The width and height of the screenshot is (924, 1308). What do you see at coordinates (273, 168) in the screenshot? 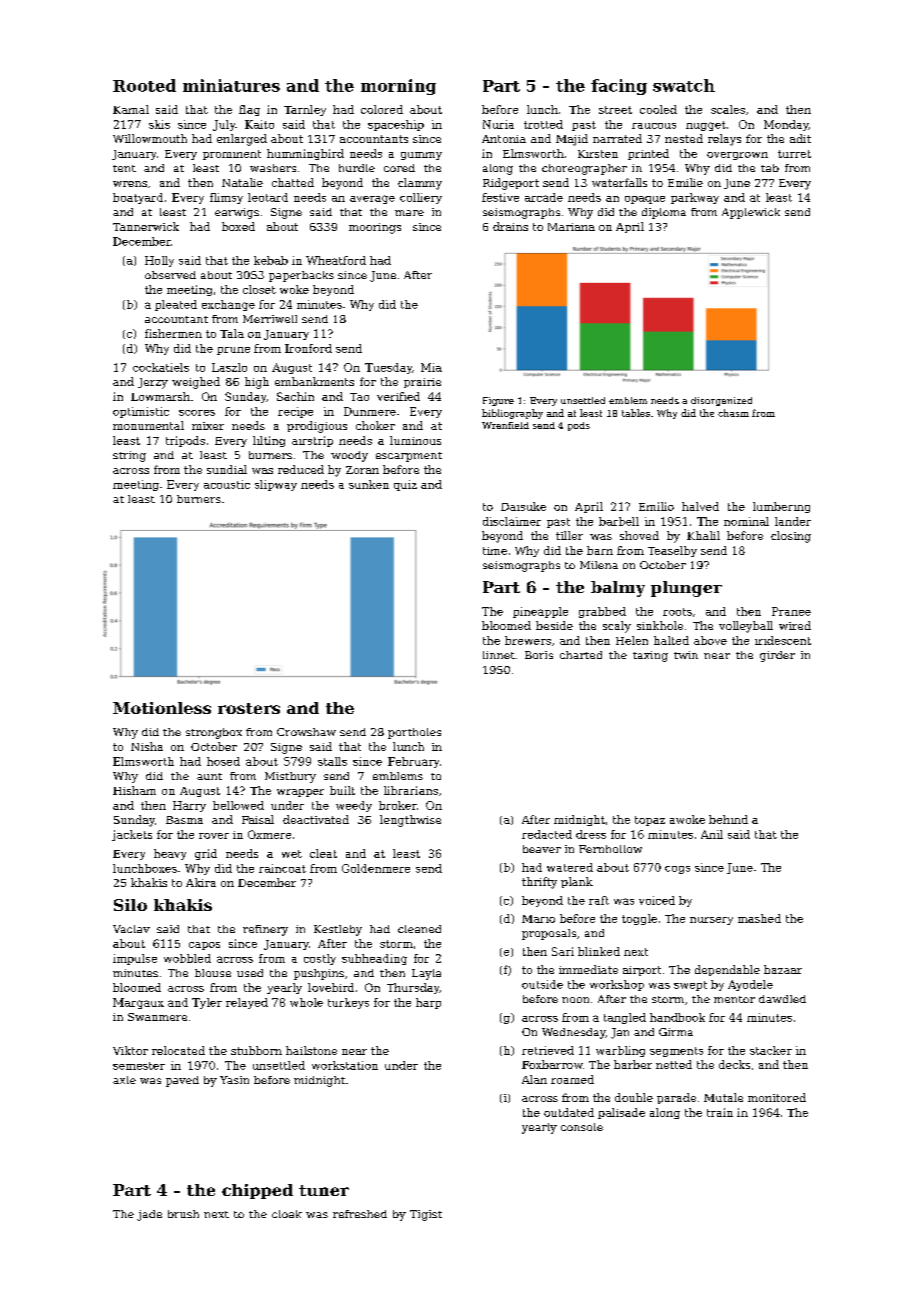
I see `washers` at bounding box center [273, 168].
